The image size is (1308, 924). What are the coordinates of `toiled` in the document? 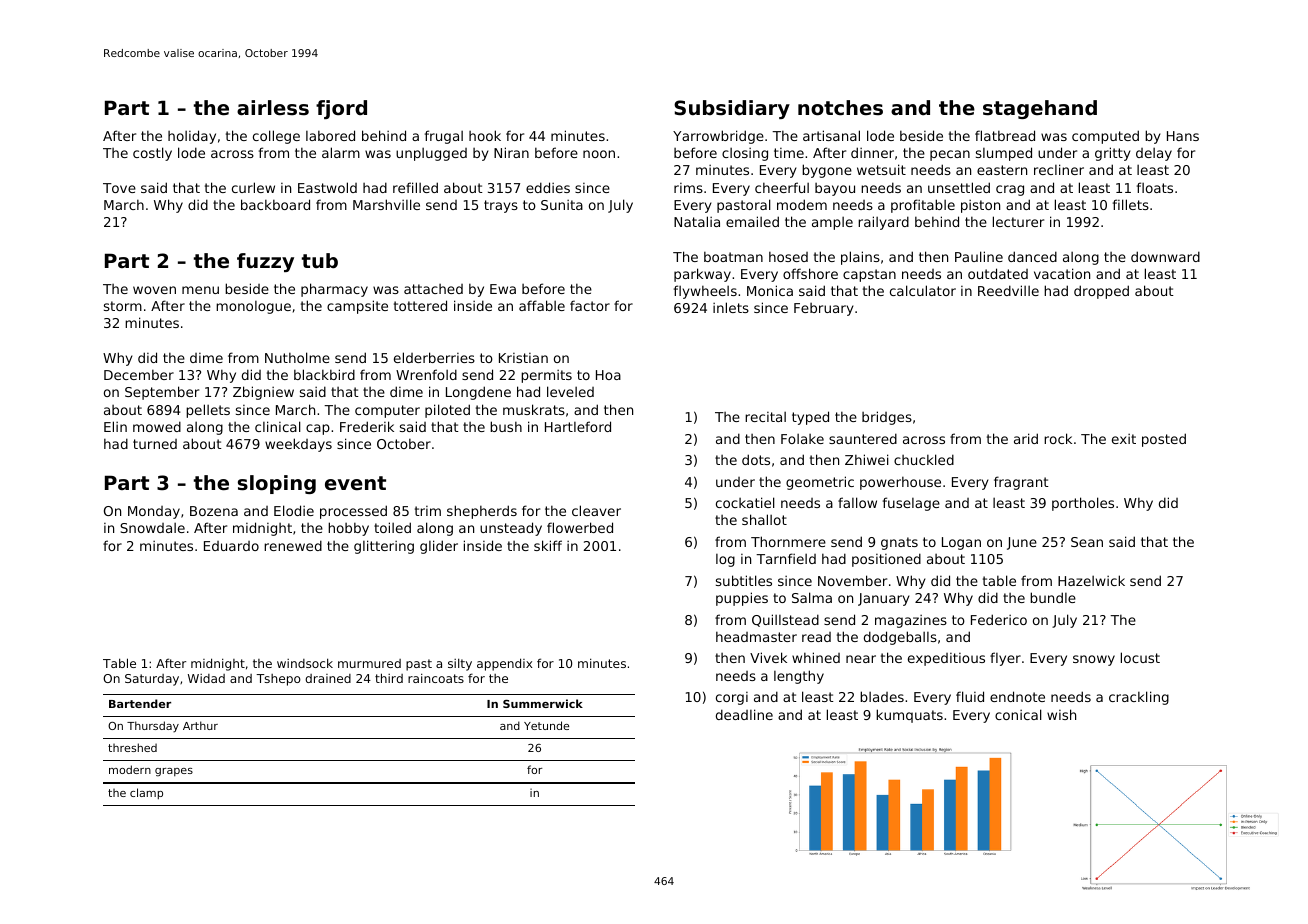 It's located at (392, 527).
